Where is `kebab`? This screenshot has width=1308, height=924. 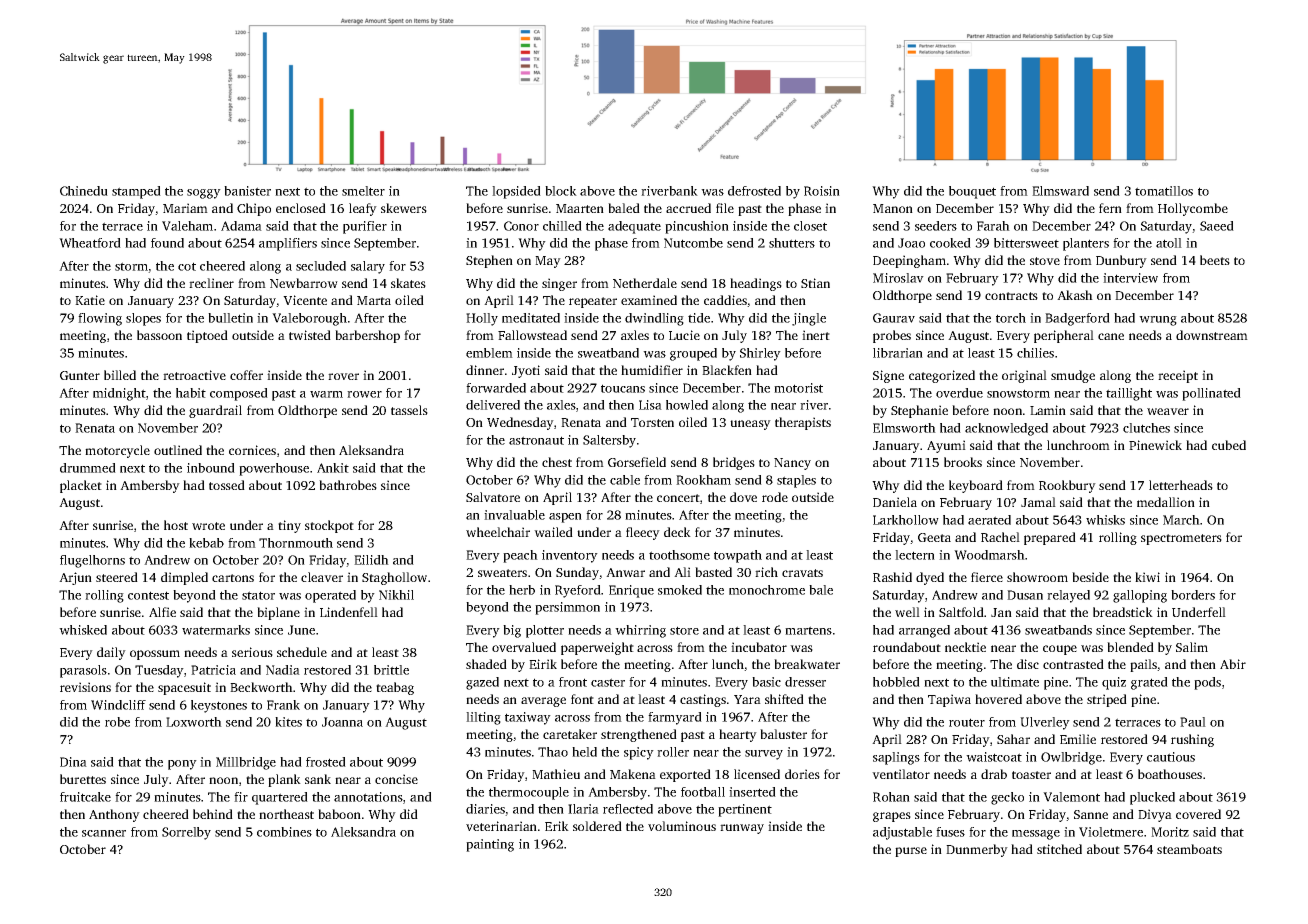
kebab is located at coordinates (206, 543).
